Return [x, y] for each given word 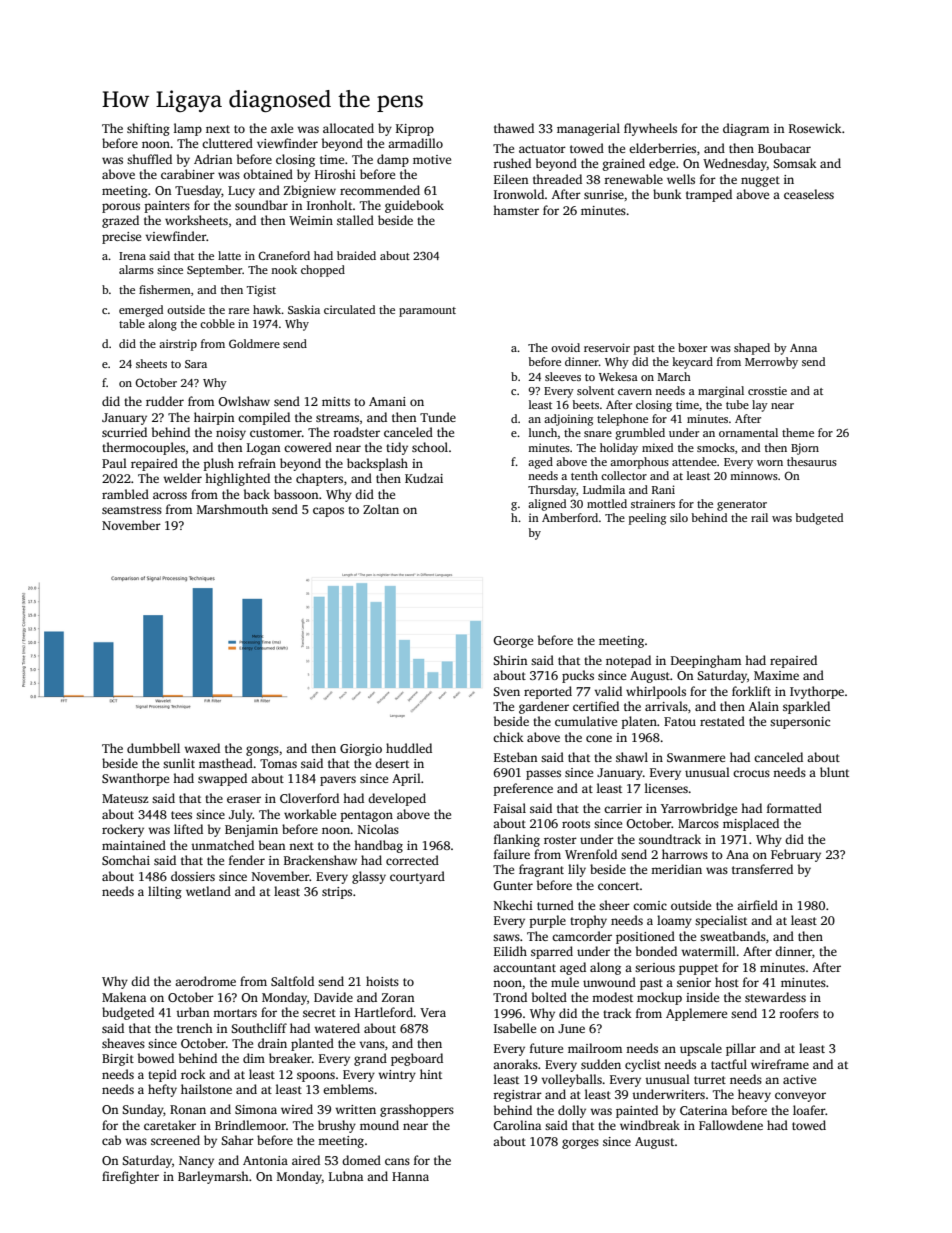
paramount [427, 312]
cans [397, 1161]
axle [282, 128]
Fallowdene [731, 1125]
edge [662, 164]
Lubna [346, 1176]
